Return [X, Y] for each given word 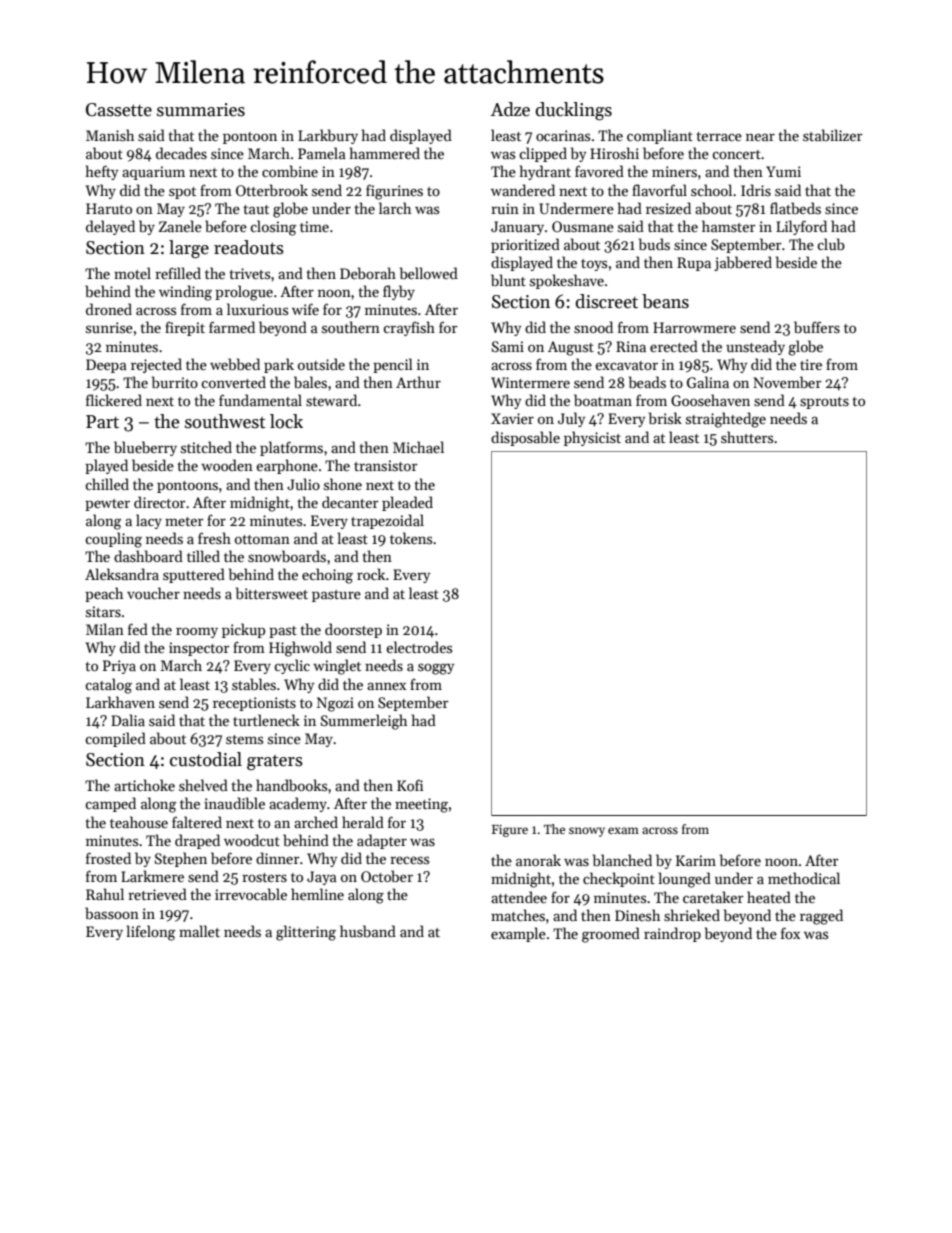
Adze [510, 109]
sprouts [824, 403]
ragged [821, 917]
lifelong [151, 933]
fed [138, 629]
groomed [611, 935]
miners [674, 171]
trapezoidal [387, 521]
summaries [201, 110]
